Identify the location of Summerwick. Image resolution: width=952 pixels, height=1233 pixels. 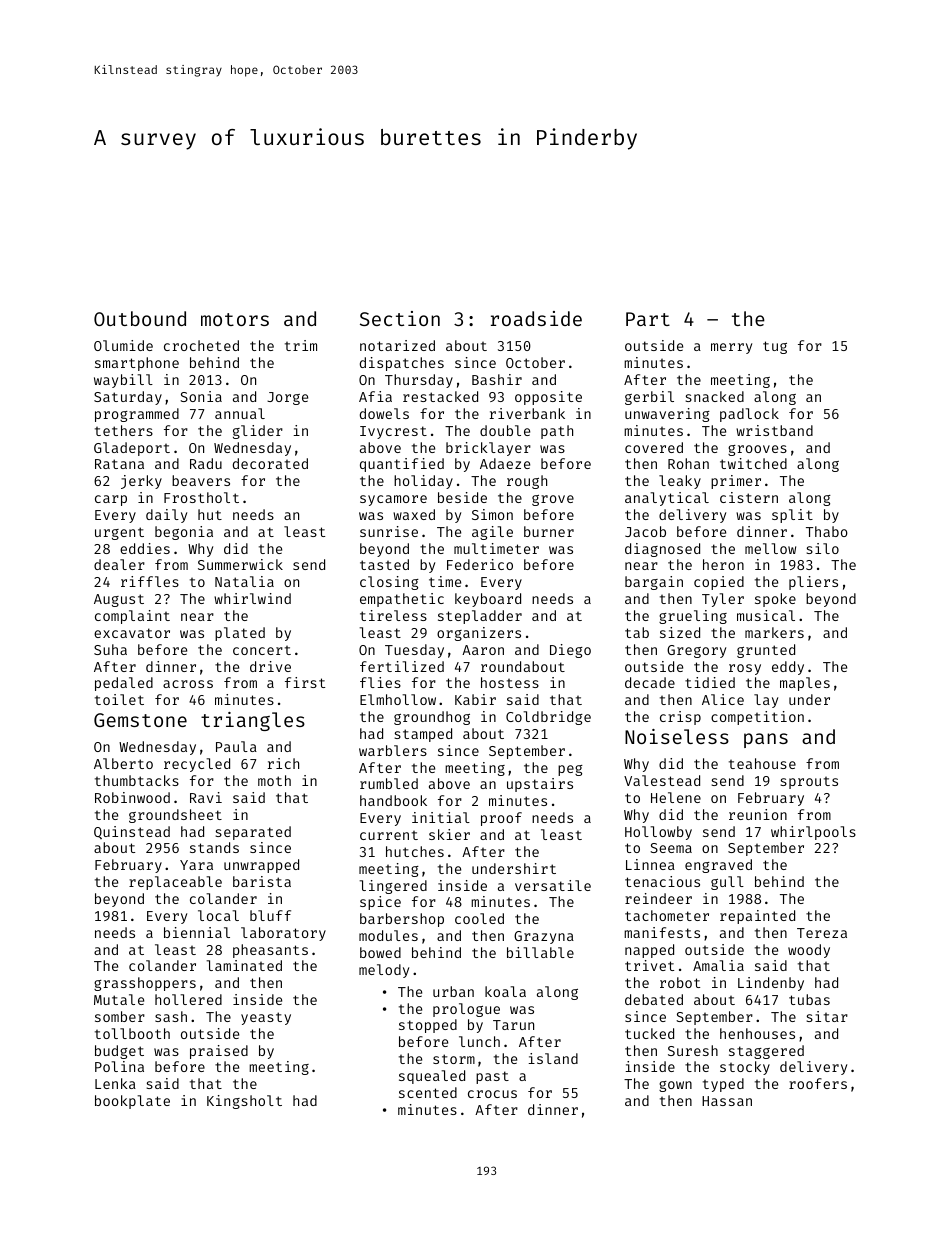
(240, 564).
